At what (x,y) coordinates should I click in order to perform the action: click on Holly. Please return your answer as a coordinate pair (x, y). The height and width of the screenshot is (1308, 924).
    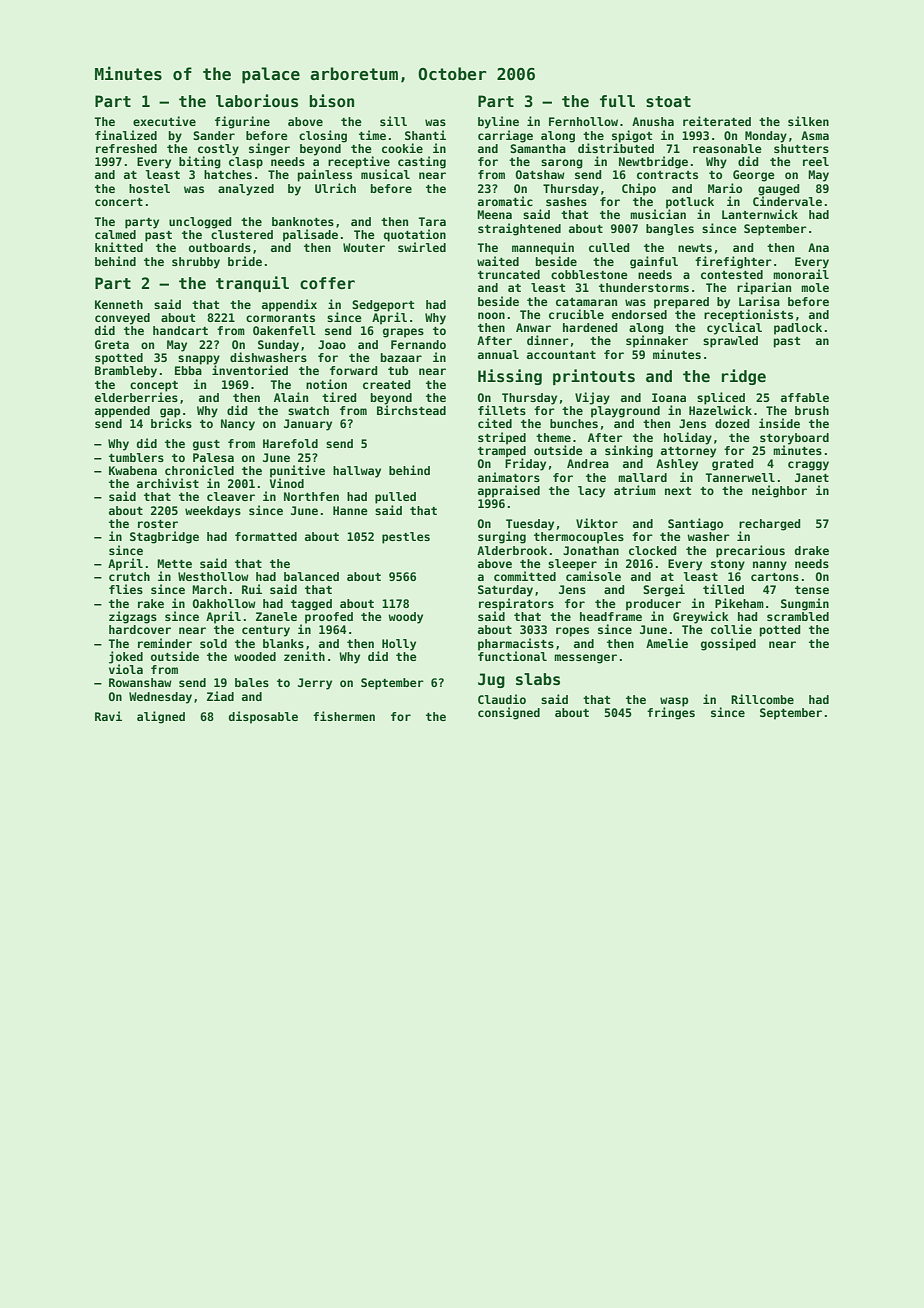
    Looking at the image, I should click on (399, 645).
